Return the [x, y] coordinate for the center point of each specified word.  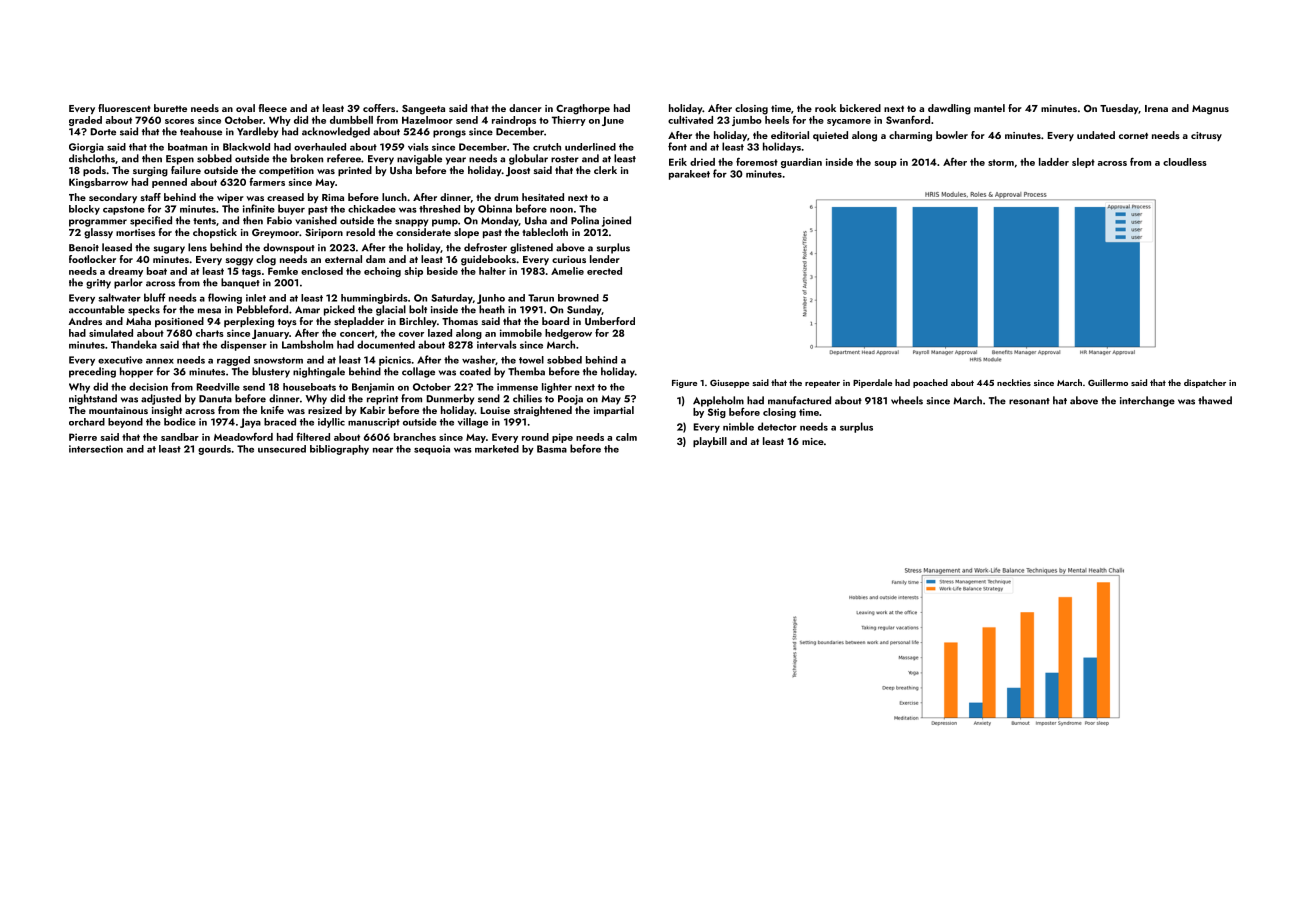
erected [604, 271]
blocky [84, 210]
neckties [1014, 382]
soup [886, 164]
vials [418, 147]
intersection [96, 449]
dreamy [125, 272]
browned [578, 298]
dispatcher [1205, 383]
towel [531, 360]
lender [605, 259]
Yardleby [257, 132]
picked [339, 310]
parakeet [689, 175]
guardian [801, 163]
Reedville [218, 387]
